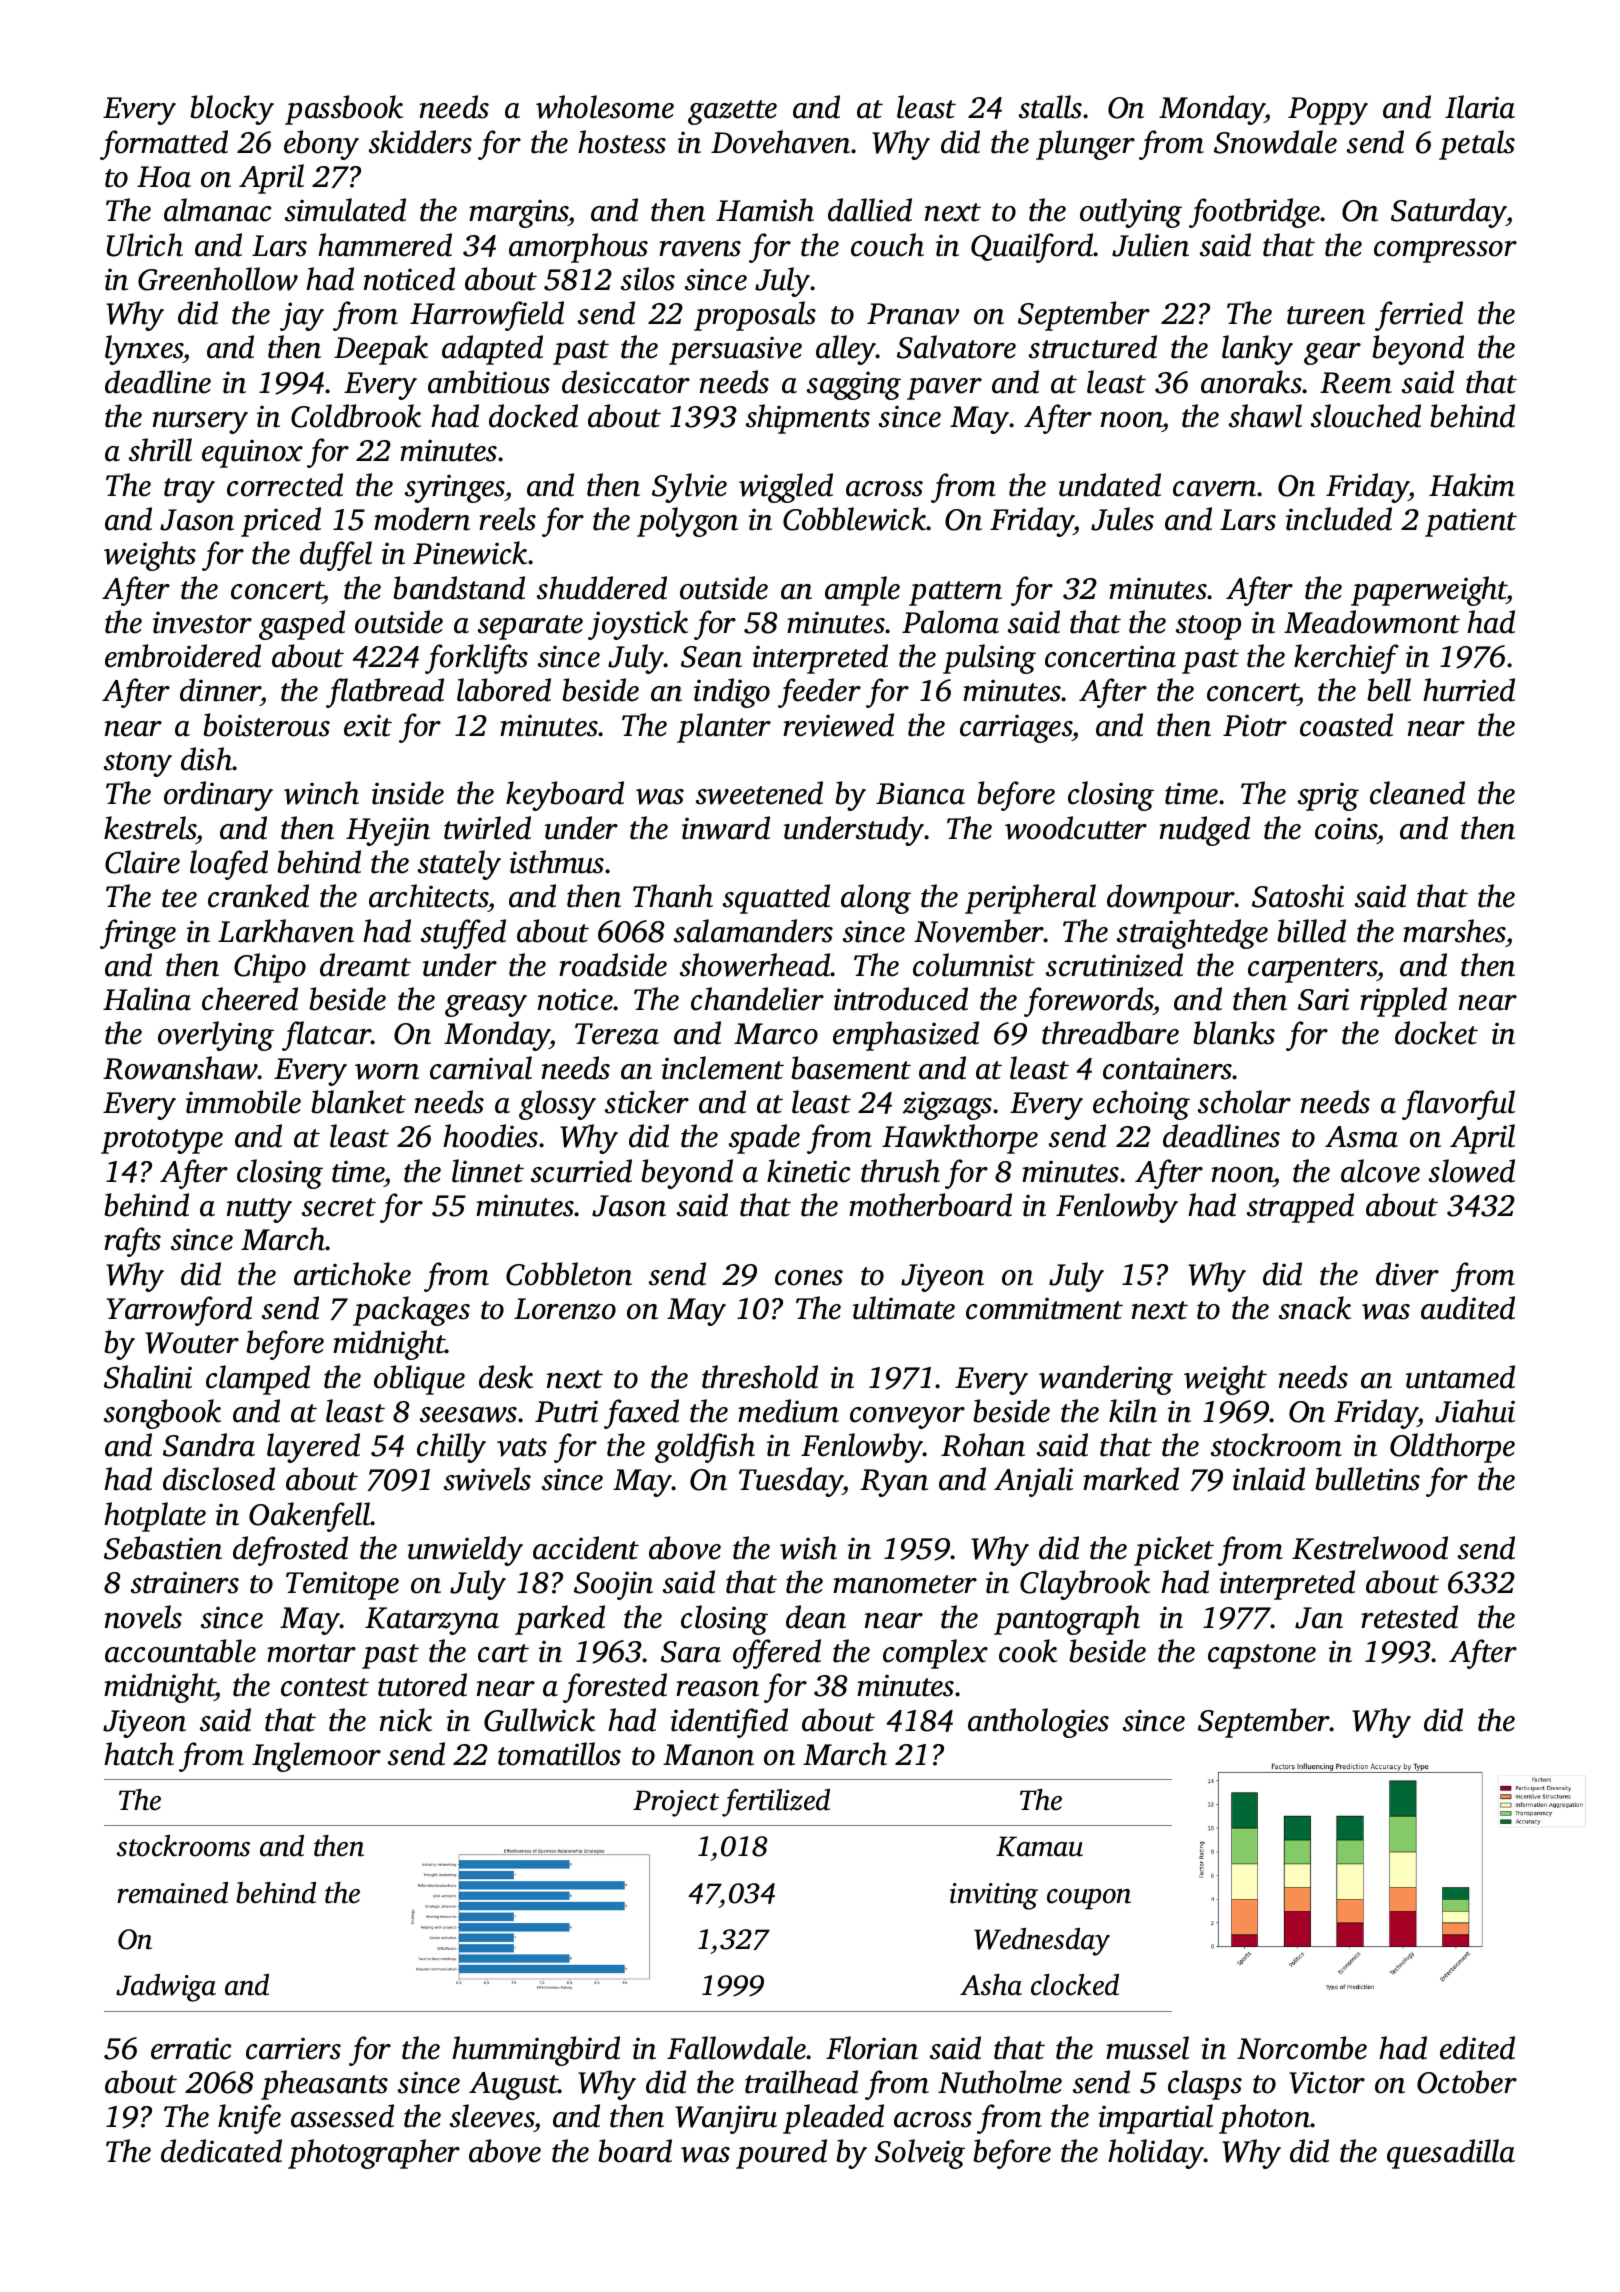 The width and height of the image is (1620, 2292). I want to click on photographer, so click(374, 2154).
